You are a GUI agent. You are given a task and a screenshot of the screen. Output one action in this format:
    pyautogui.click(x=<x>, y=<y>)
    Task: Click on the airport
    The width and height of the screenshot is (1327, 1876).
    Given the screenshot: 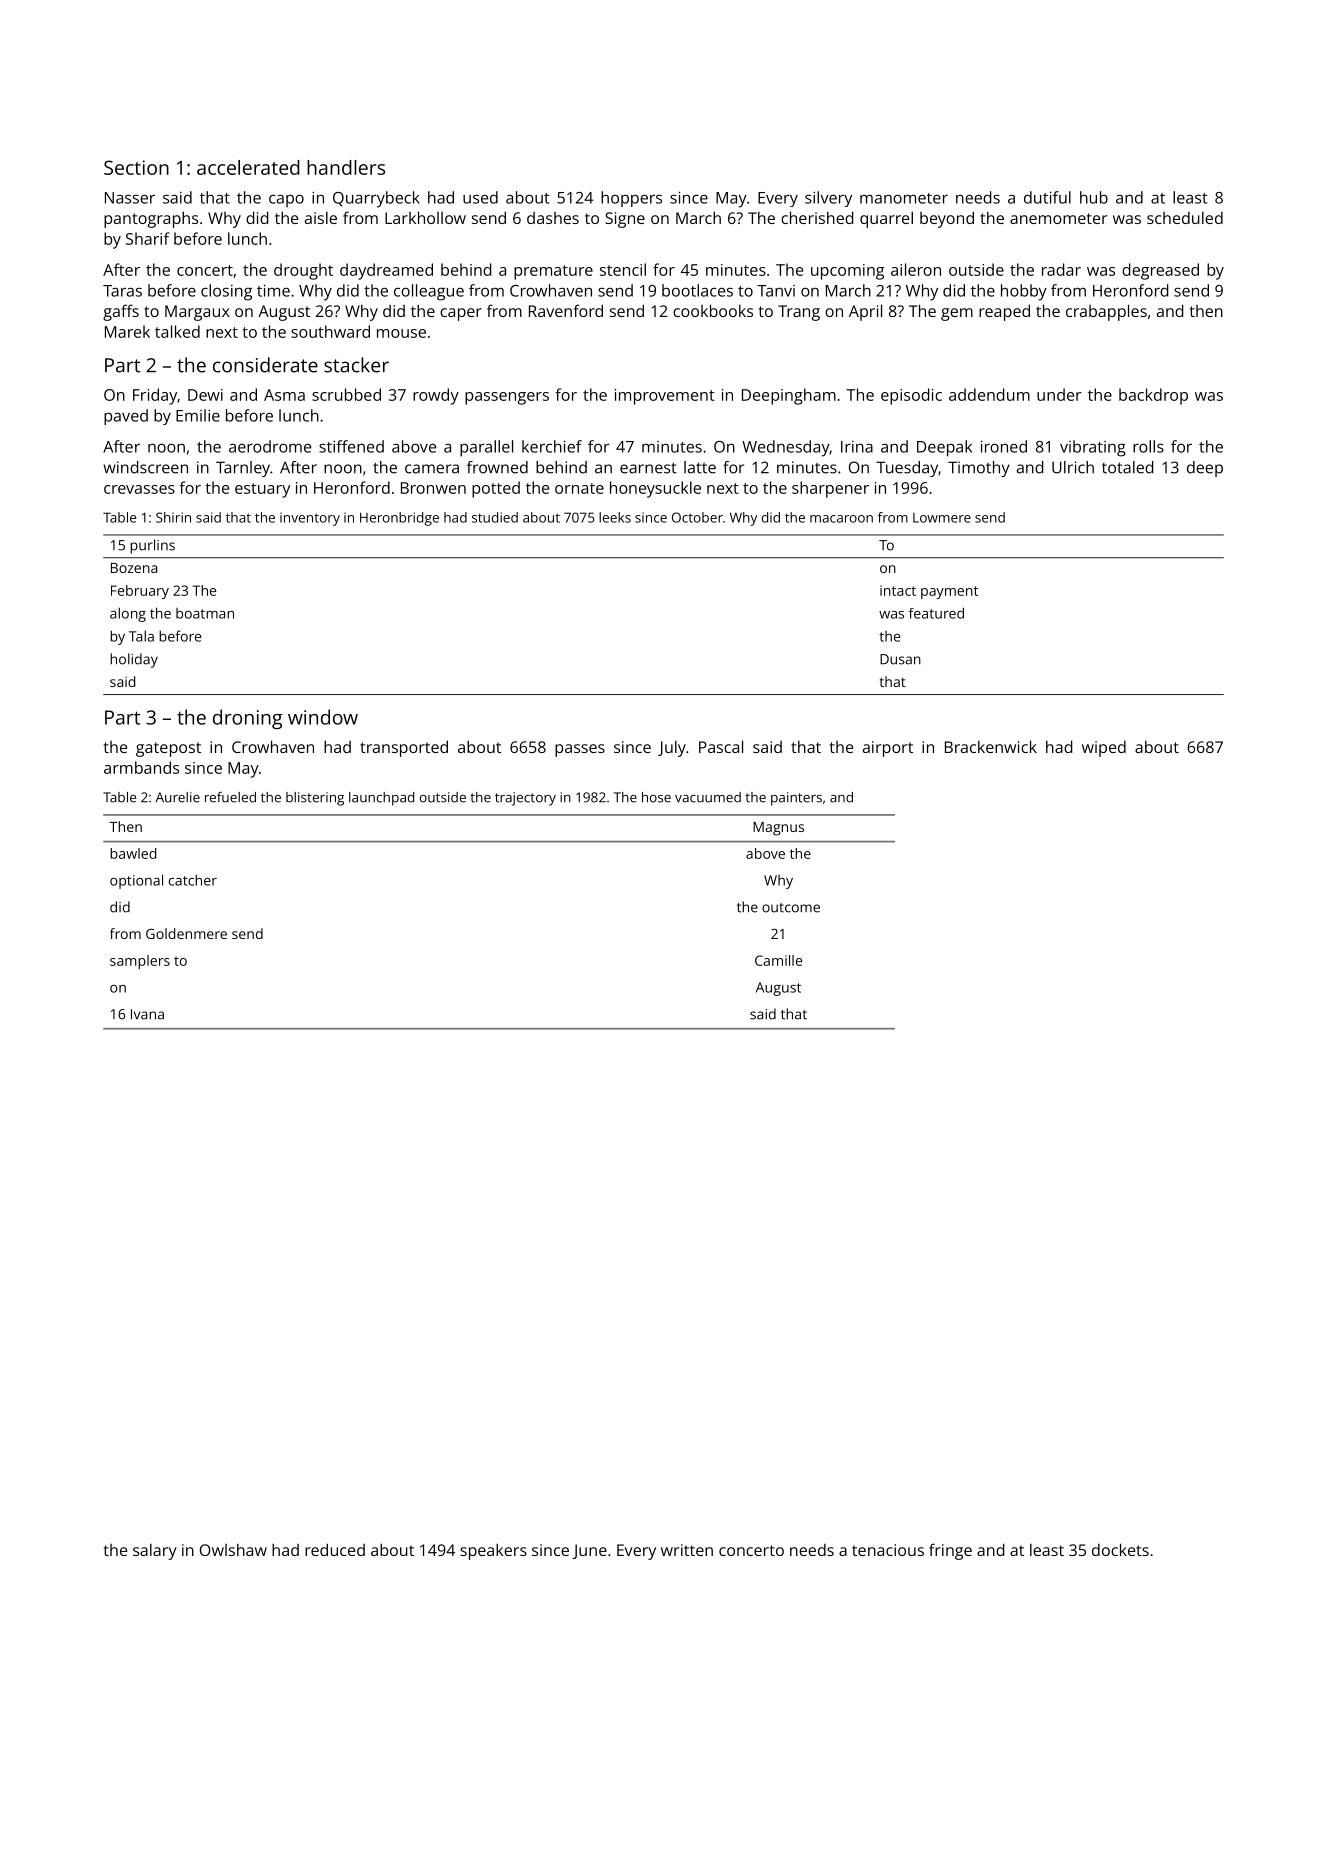 What is the action you would take?
    pyautogui.click(x=888, y=749)
